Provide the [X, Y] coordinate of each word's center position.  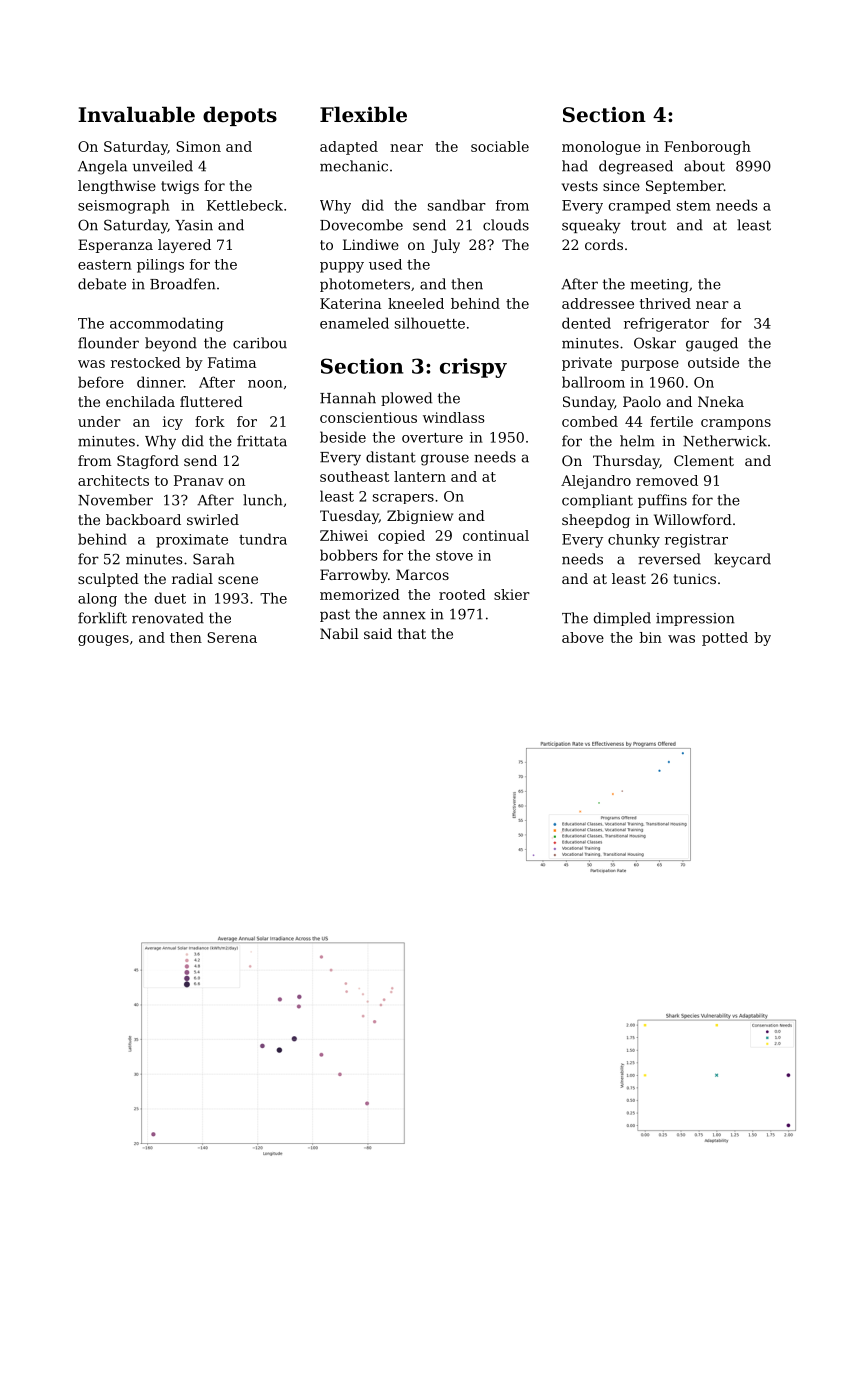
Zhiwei [344, 535]
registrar [696, 541]
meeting [659, 286]
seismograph [124, 206]
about [704, 166]
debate [102, 284]
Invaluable [136, 114]
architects [113, 480]
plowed [406, 399]
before [101, 382]
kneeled [416, 303]
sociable [500, 146]
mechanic [354, 166]
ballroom [593, 382]
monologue [601, 148]
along [97, 600]
